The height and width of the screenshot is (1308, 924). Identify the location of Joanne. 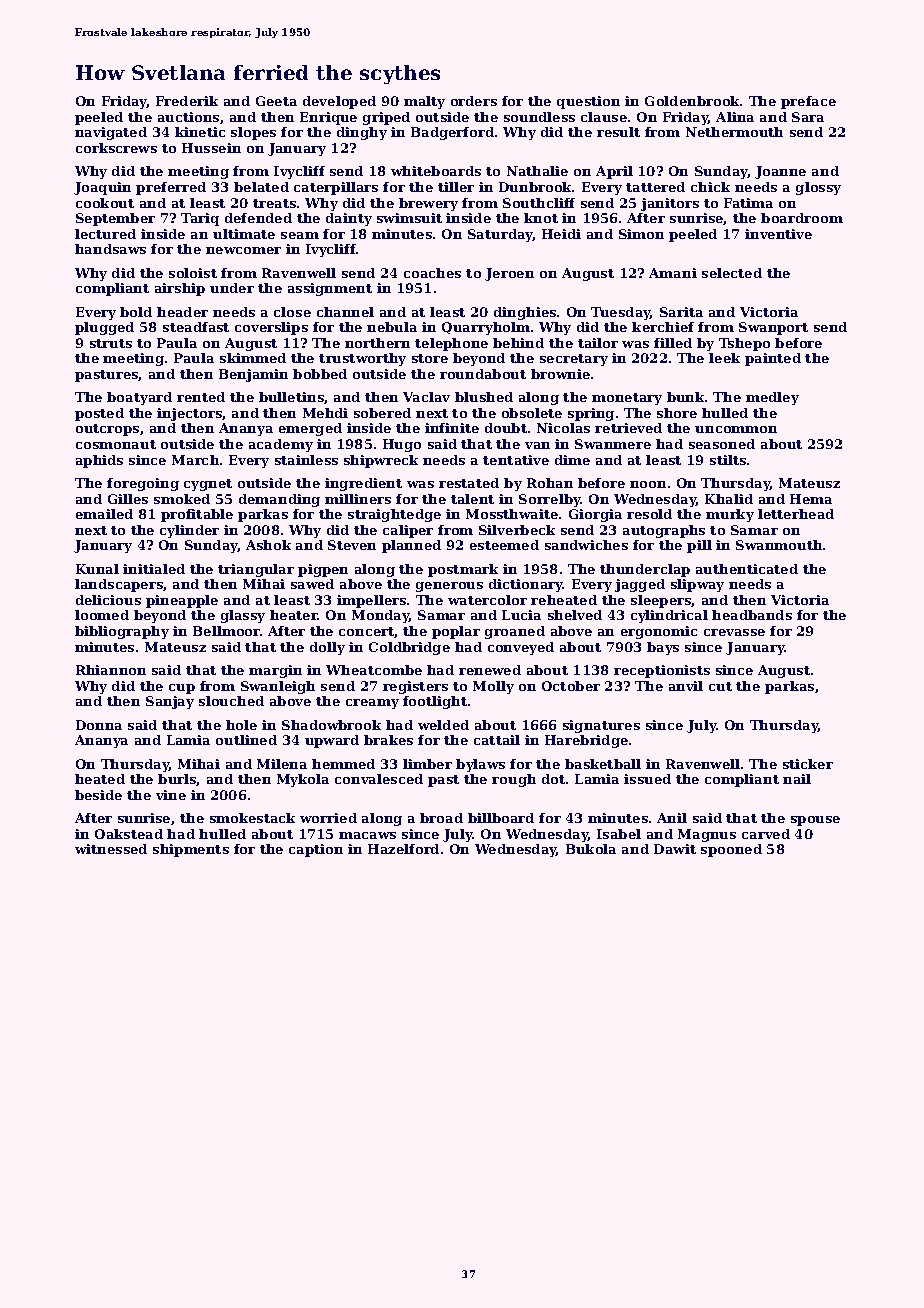
(780, 172).
